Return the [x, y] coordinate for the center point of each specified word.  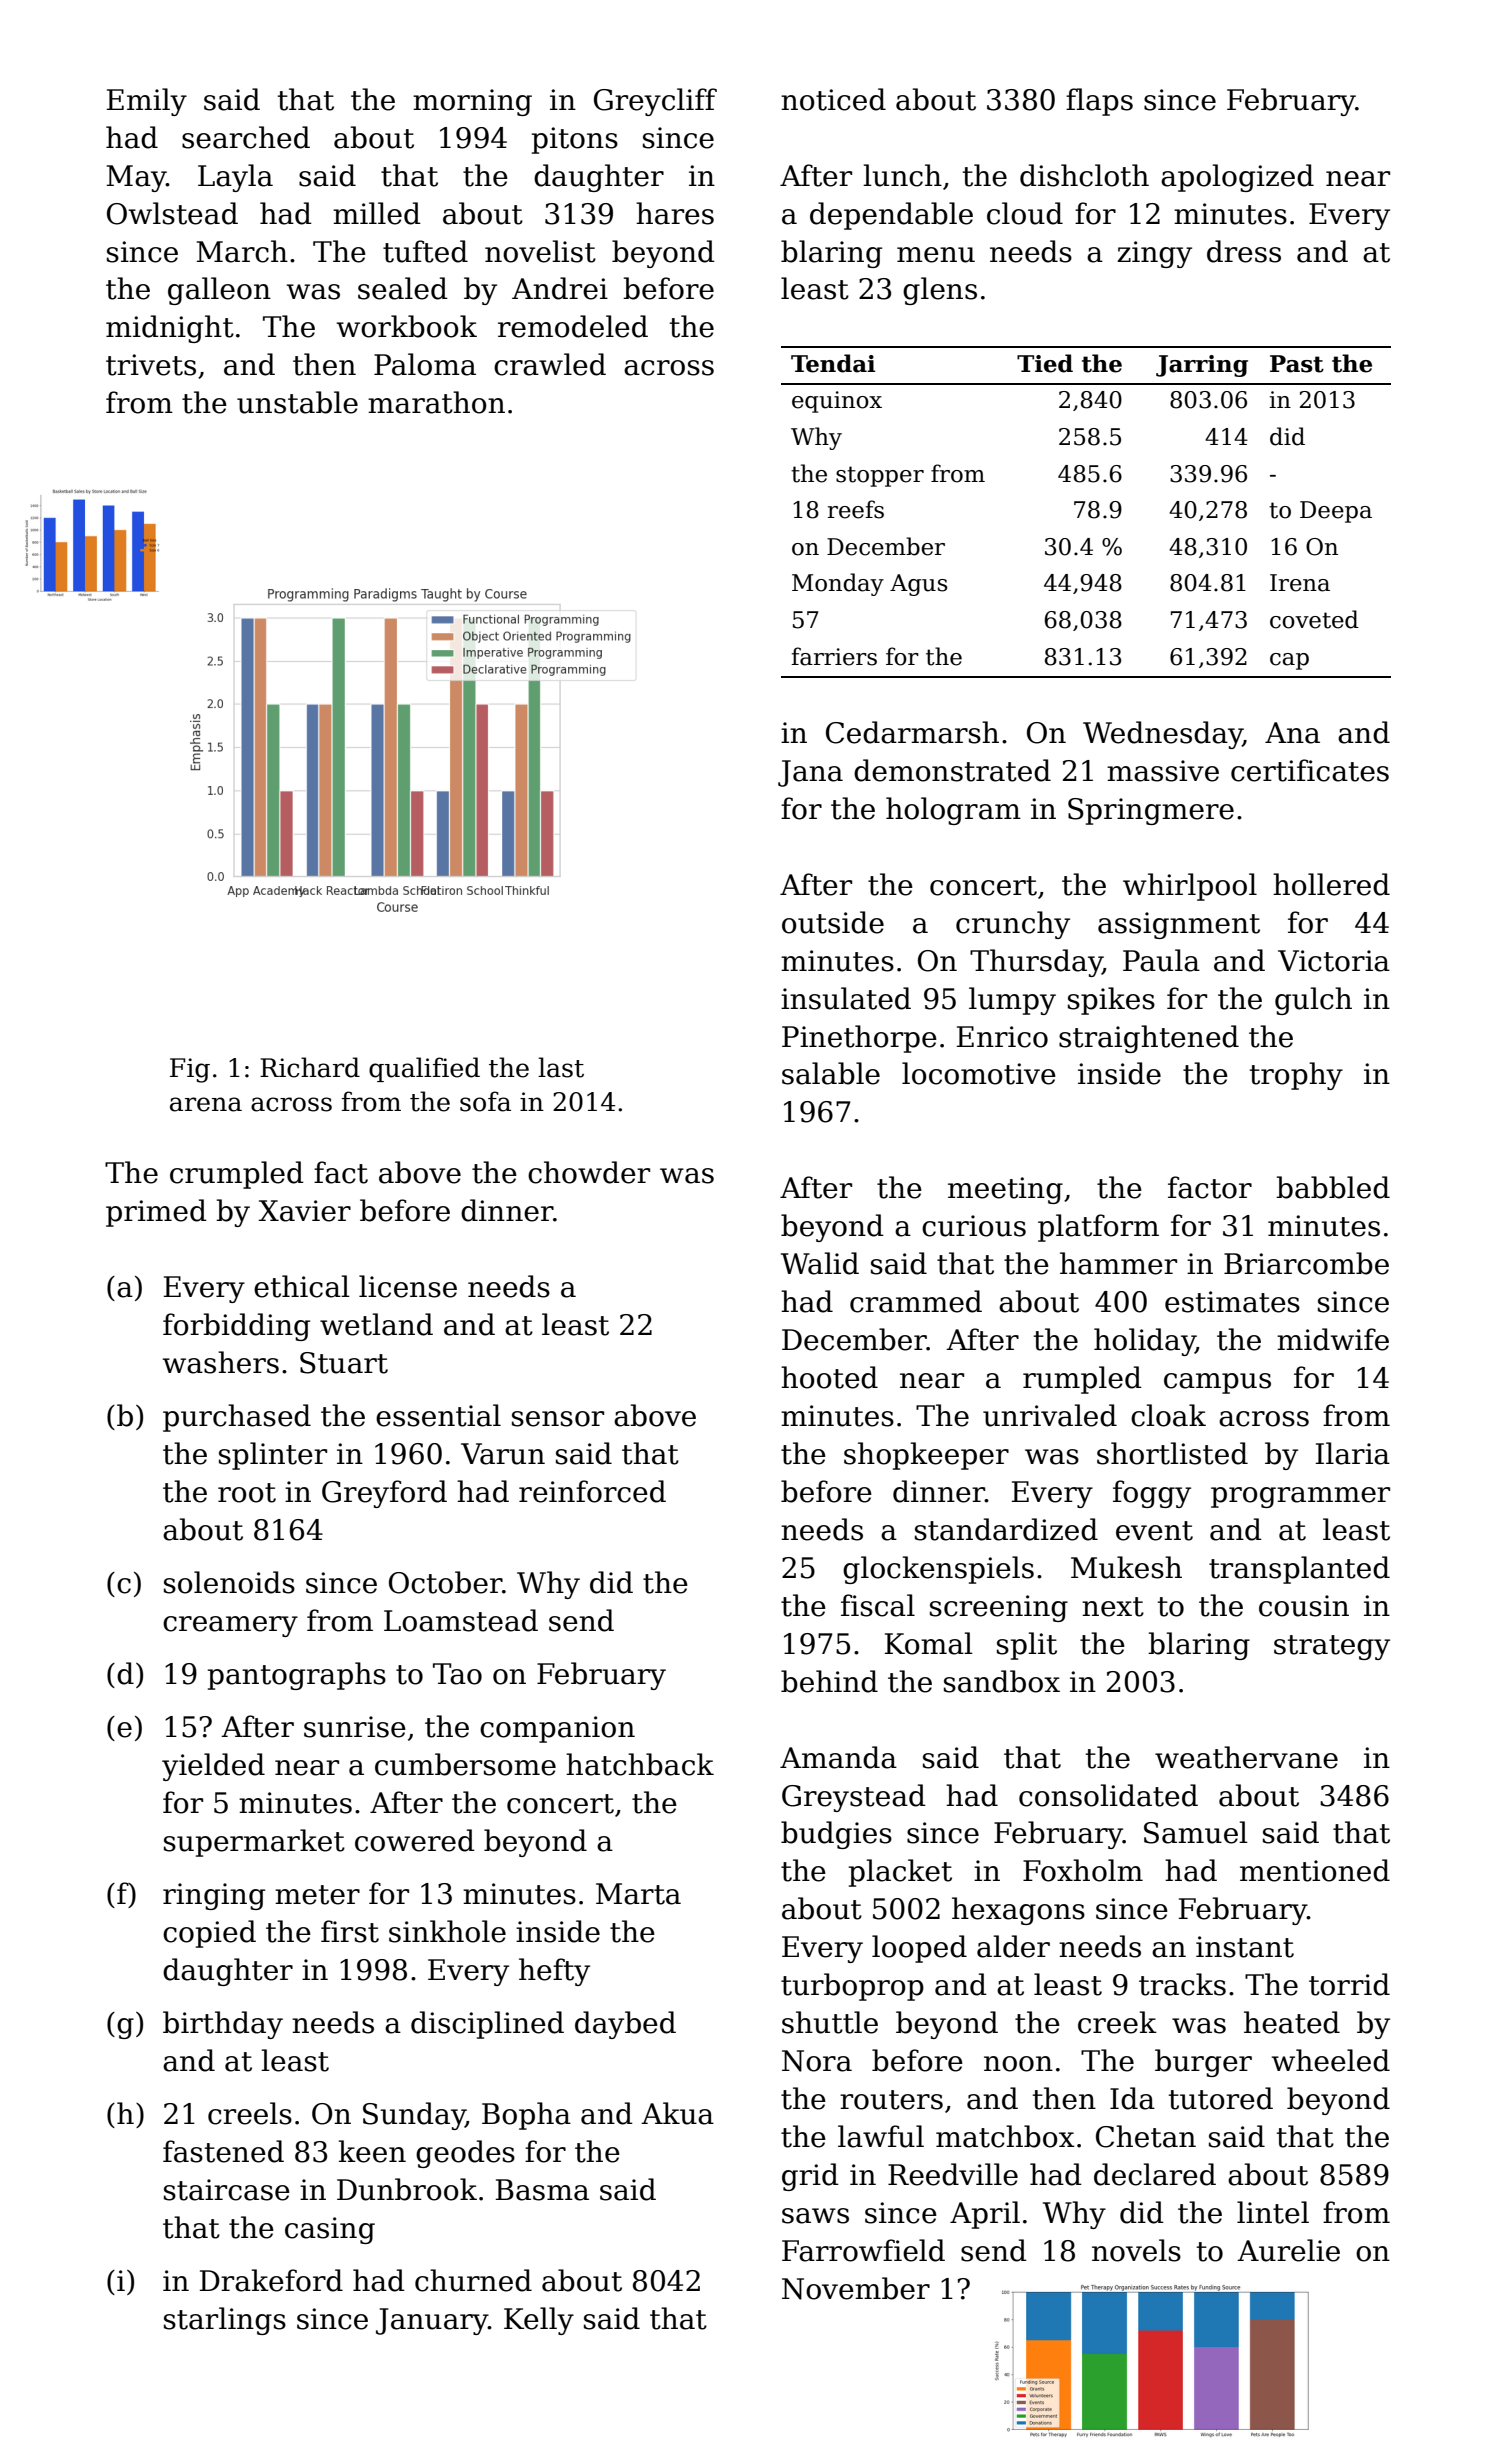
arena [206, 1104]
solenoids [229, 1582]
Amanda [838, 1757]
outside [833, 922]
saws [815, 2216]
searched [246, 137]
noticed [833, 99]
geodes [465, 2154]
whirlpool [1190, 887]
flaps [1099, 102]
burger [1203, 2063]
